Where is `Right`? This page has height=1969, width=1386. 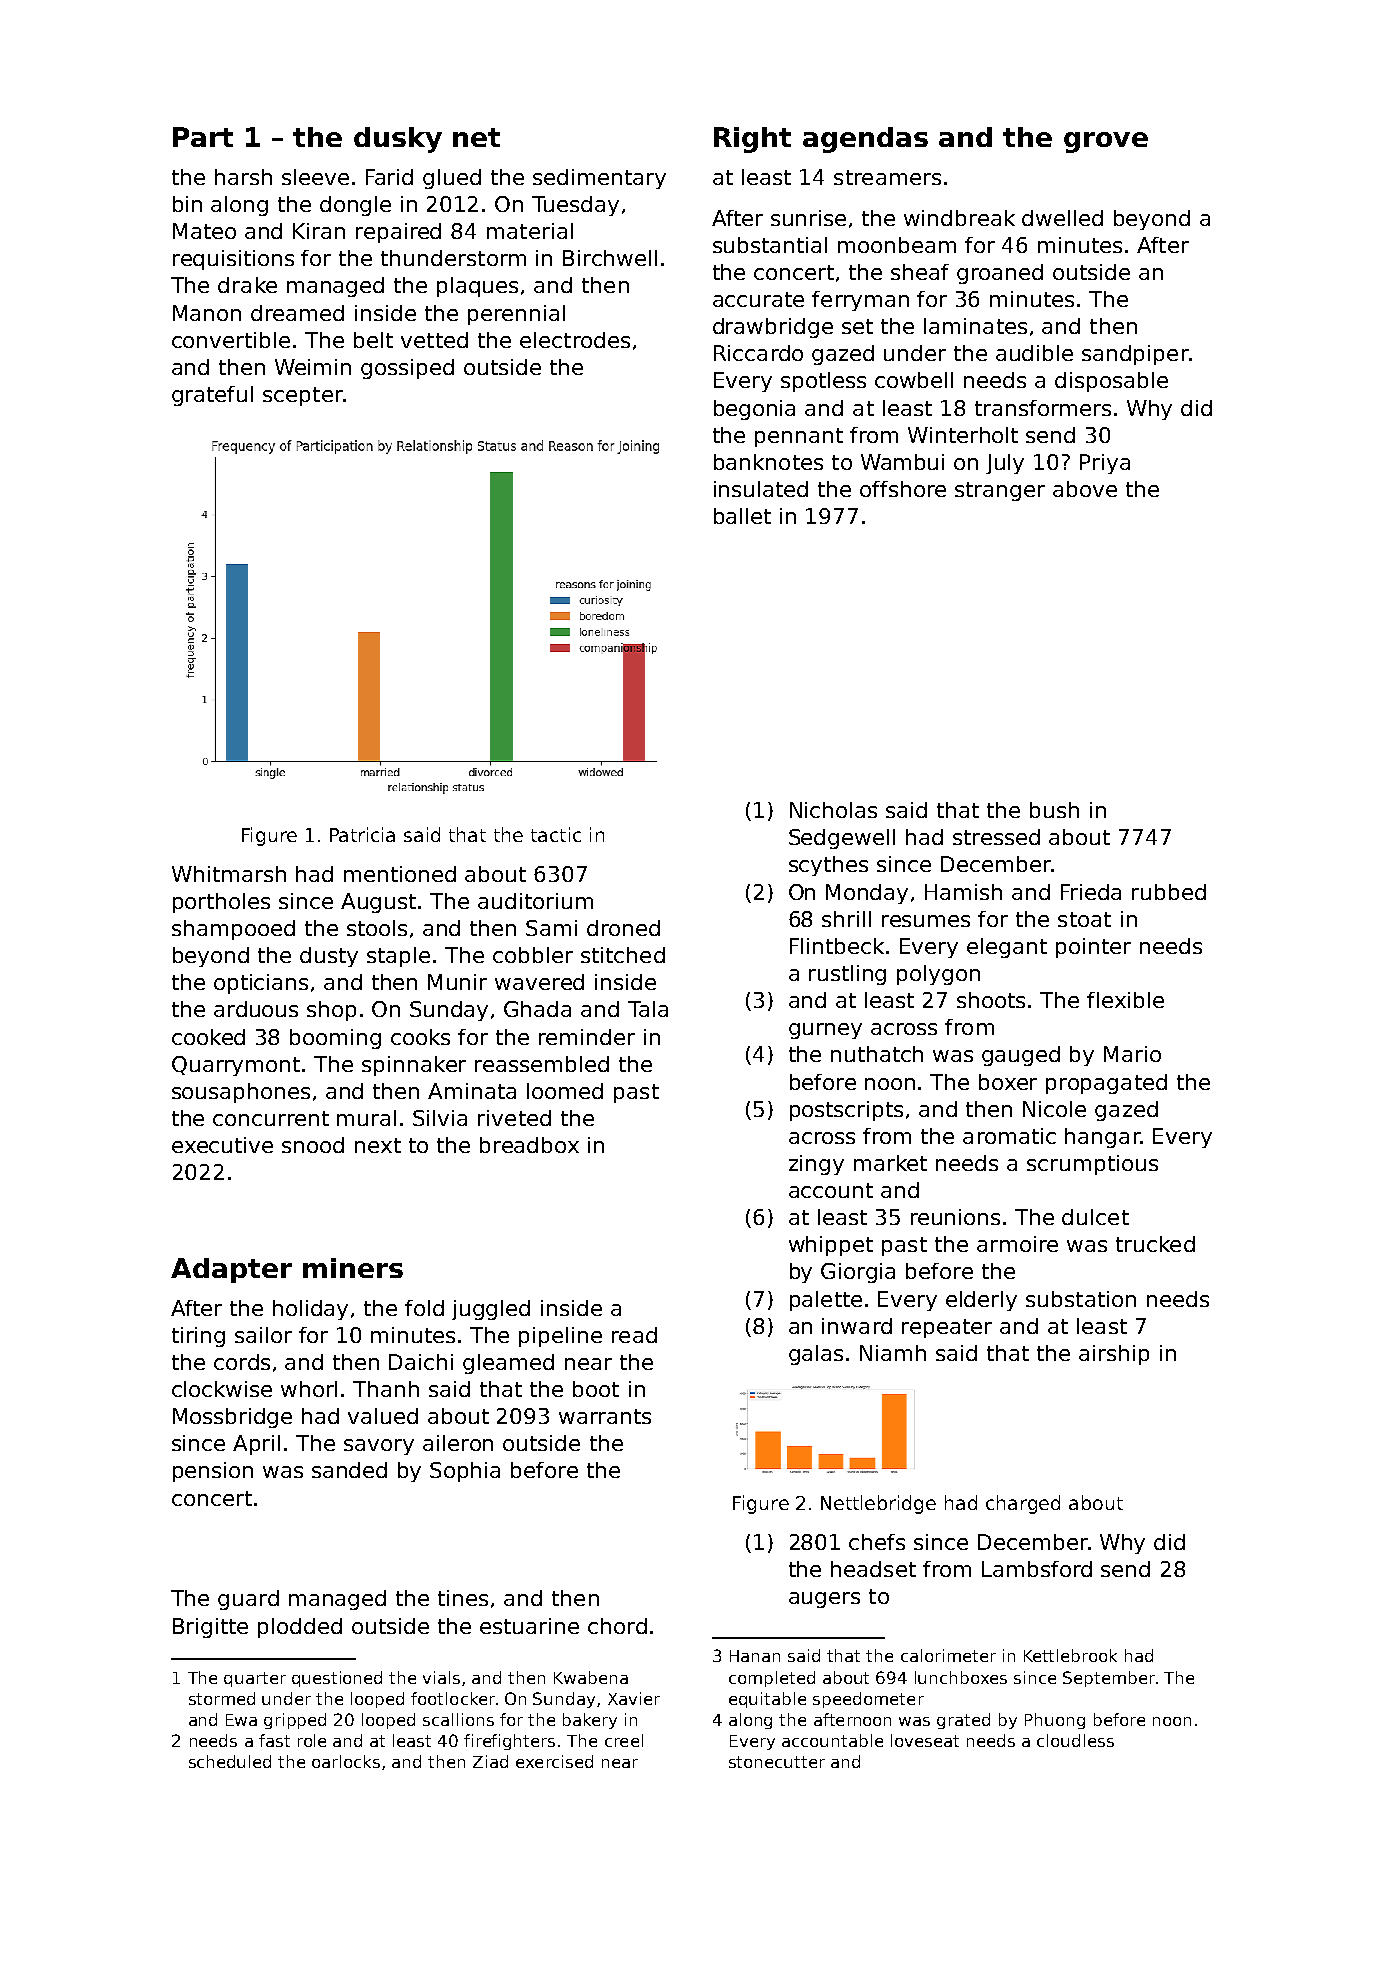
Right is located at coordinates (752, 140).
